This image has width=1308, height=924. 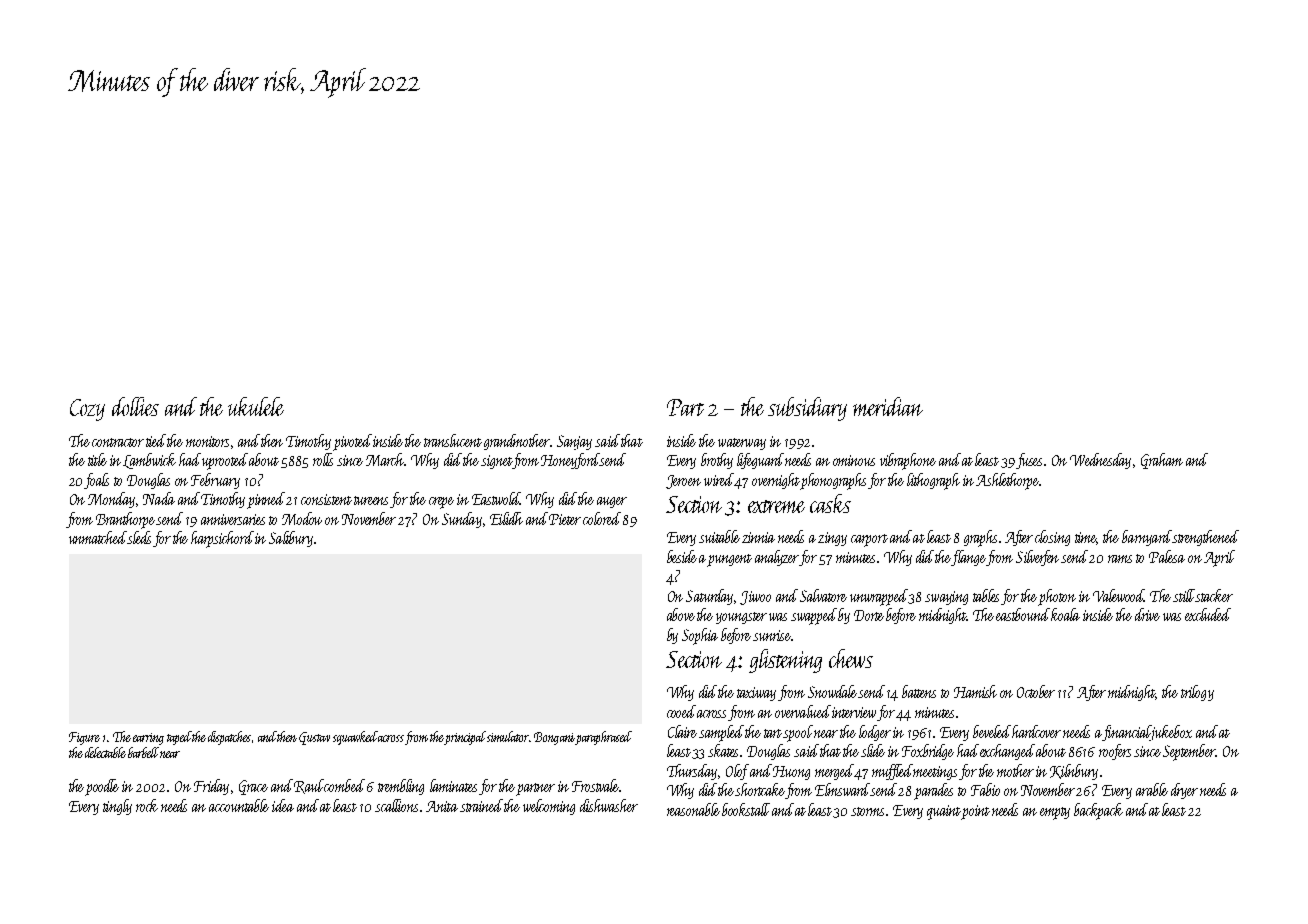 I want to click on accountable, so click(x=239, y=805).
